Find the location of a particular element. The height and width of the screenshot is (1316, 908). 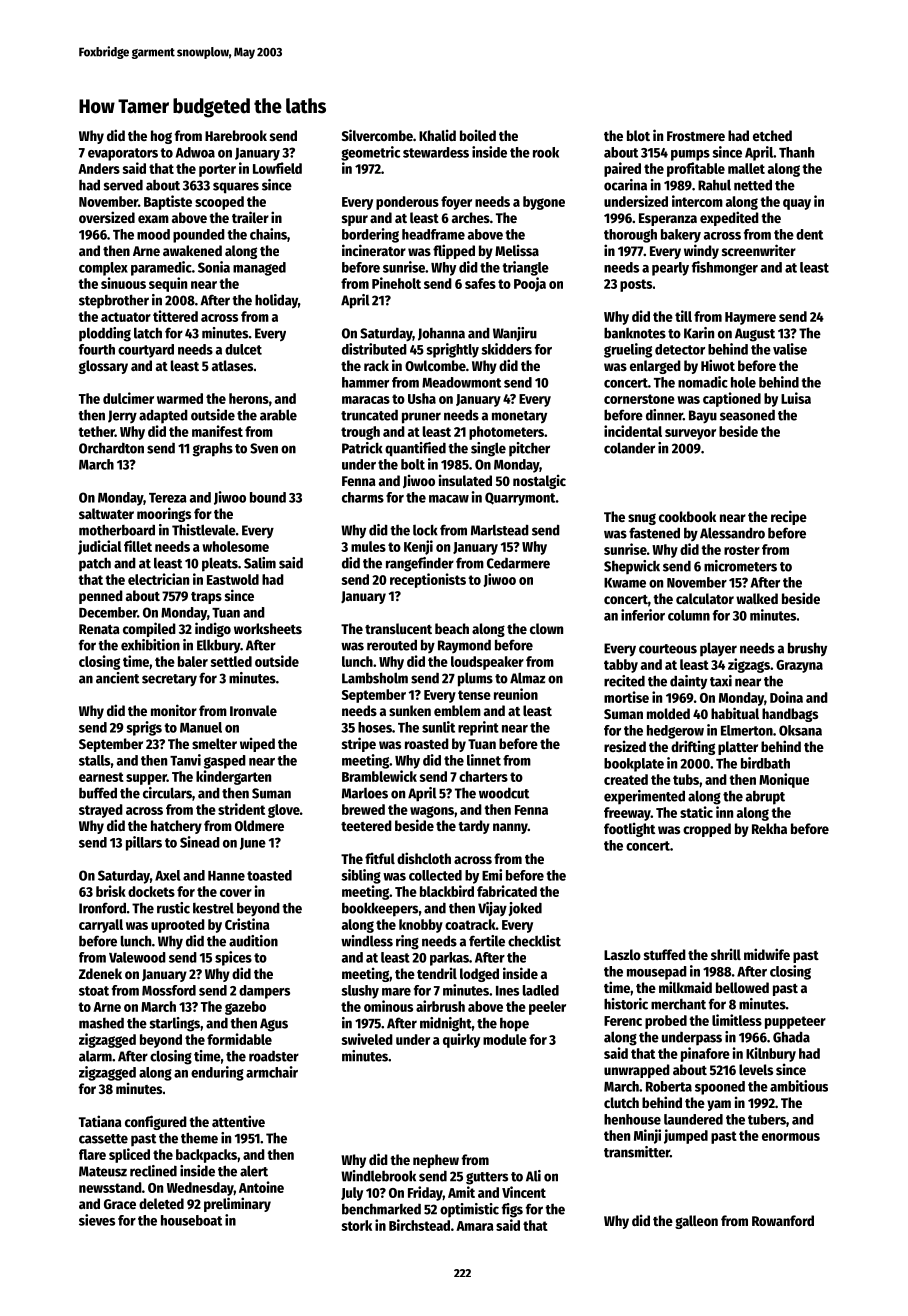

cookbook is located at coordinates (687, 516).
